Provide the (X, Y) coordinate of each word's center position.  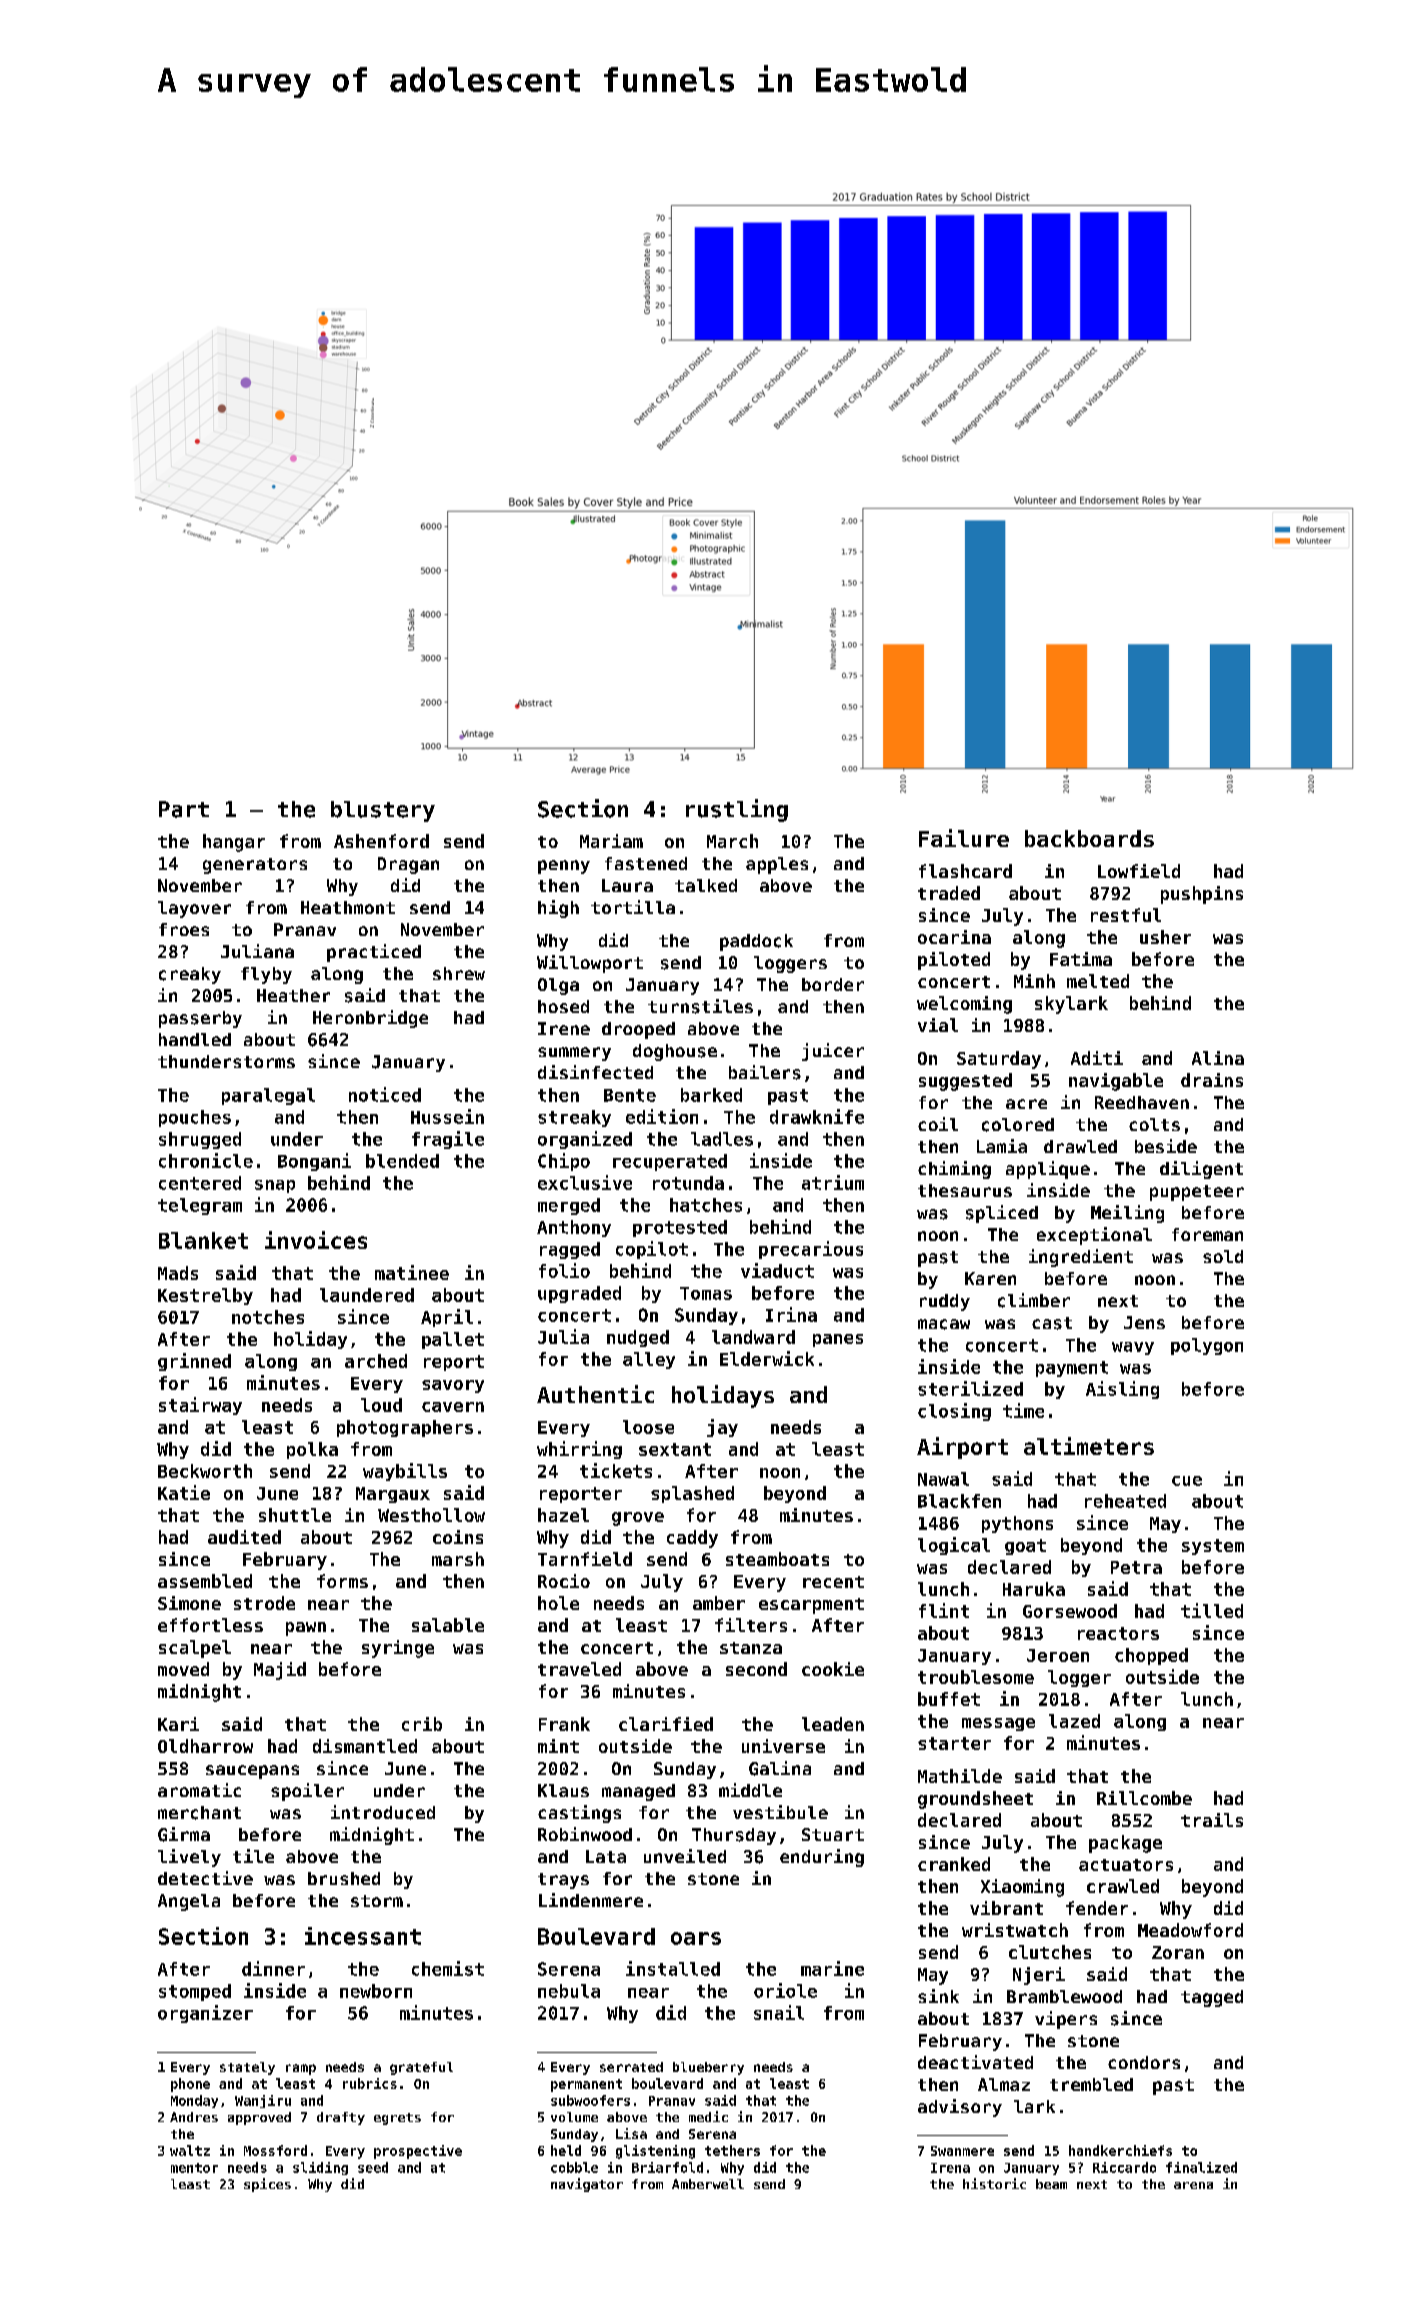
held (566, 2150)
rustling (737, 810)
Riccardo (1124, 2167)
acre (1026, 1104)
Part (184, 809)
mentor (194, 2168)
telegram (200, 1206)
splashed (692, 1494)
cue (1187, 1481)
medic (708, 2116)
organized (585, 1140)
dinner (273, 1968)
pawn (306, 1629)
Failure (964, 838)
